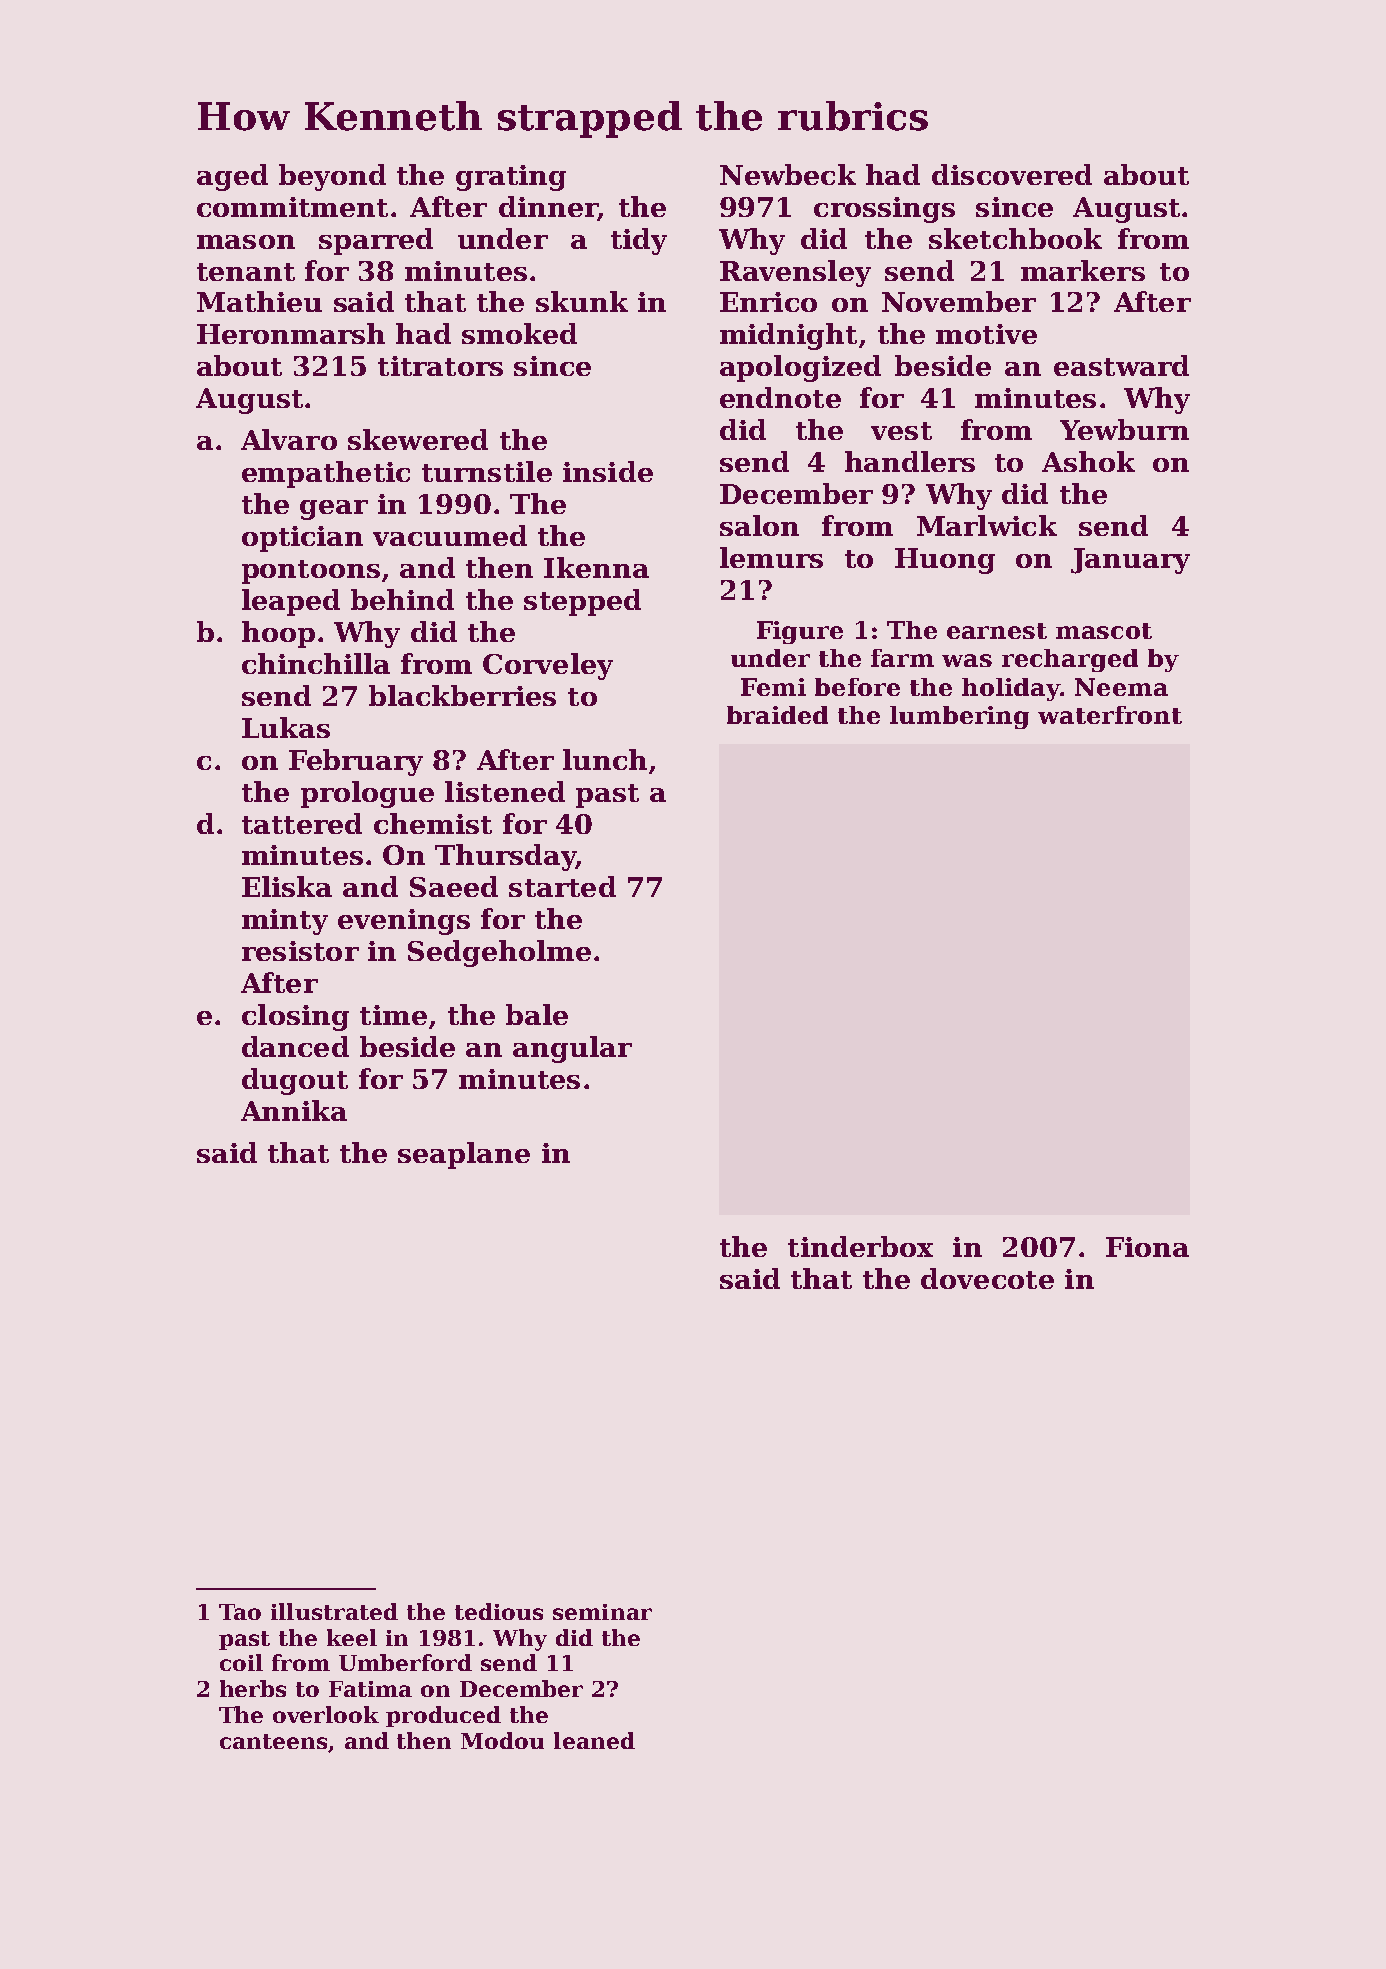 The height and width of the screenshot is (1969, 1386). What do you see at coordinates (286, 727) in the screenshot?
I see `Lukas` at bounding box center [286, 727].
